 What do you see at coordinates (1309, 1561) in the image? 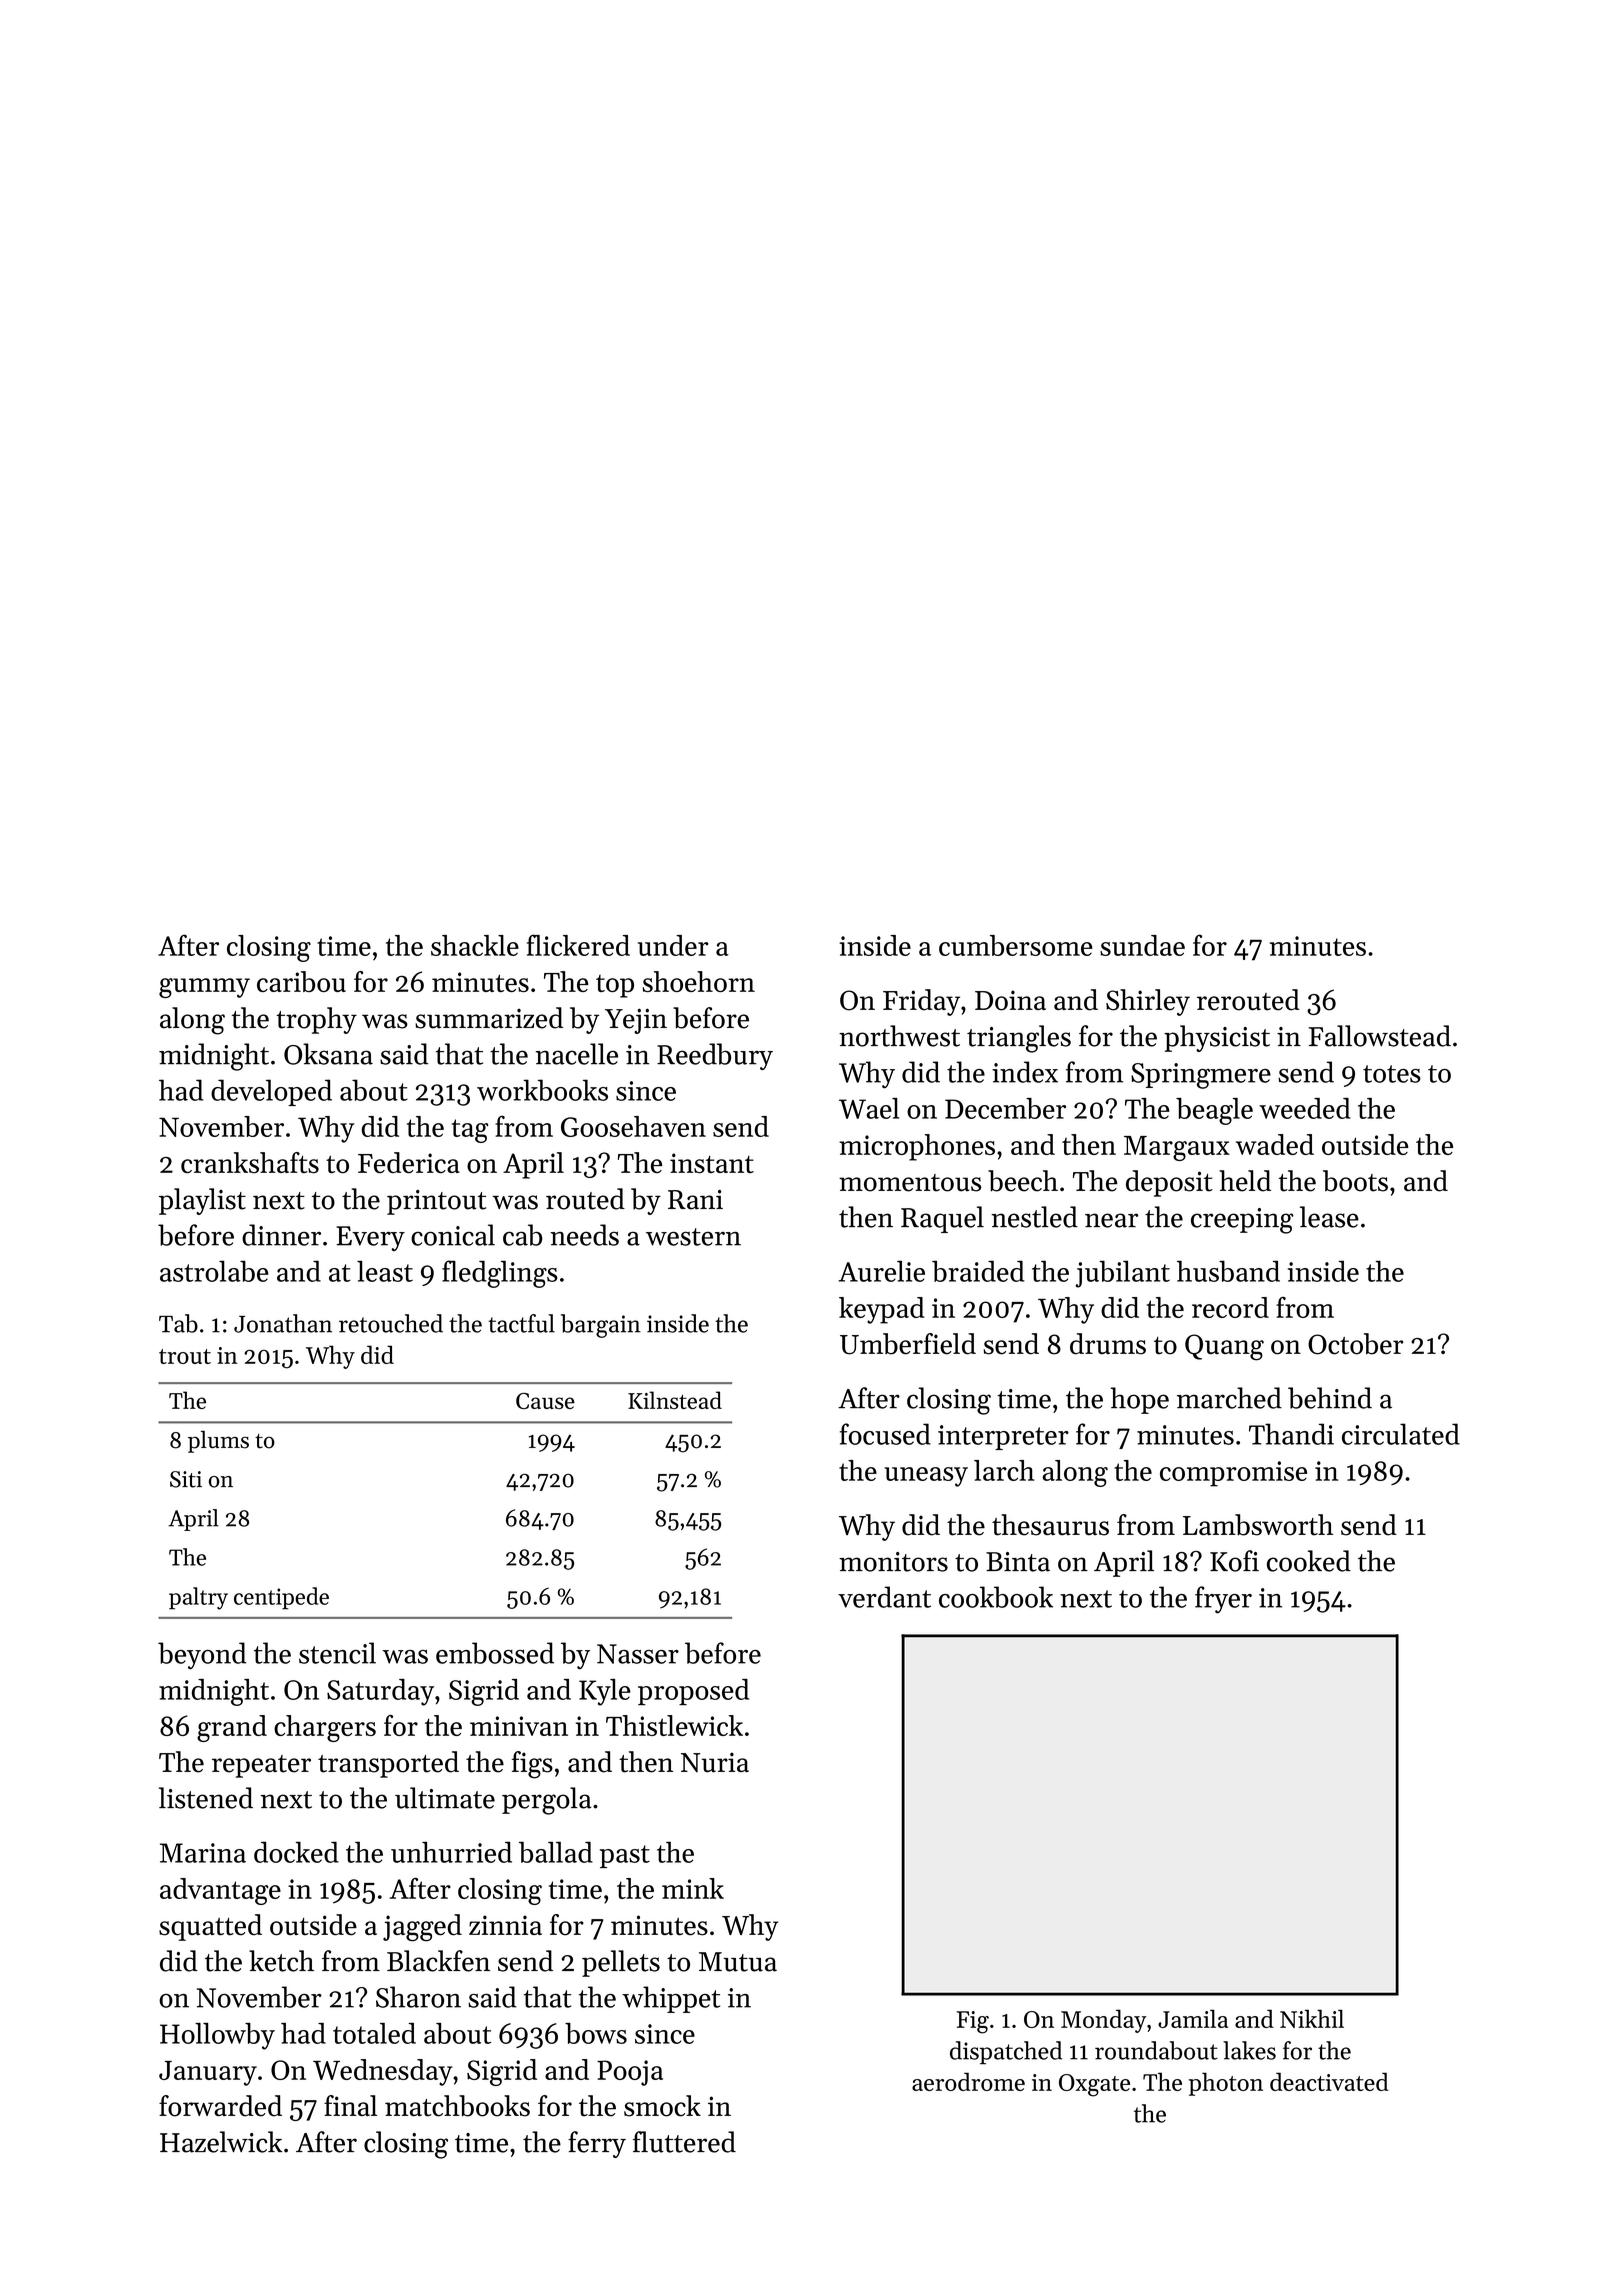
I see `cooked` at bounding box center [1309, 1561].
